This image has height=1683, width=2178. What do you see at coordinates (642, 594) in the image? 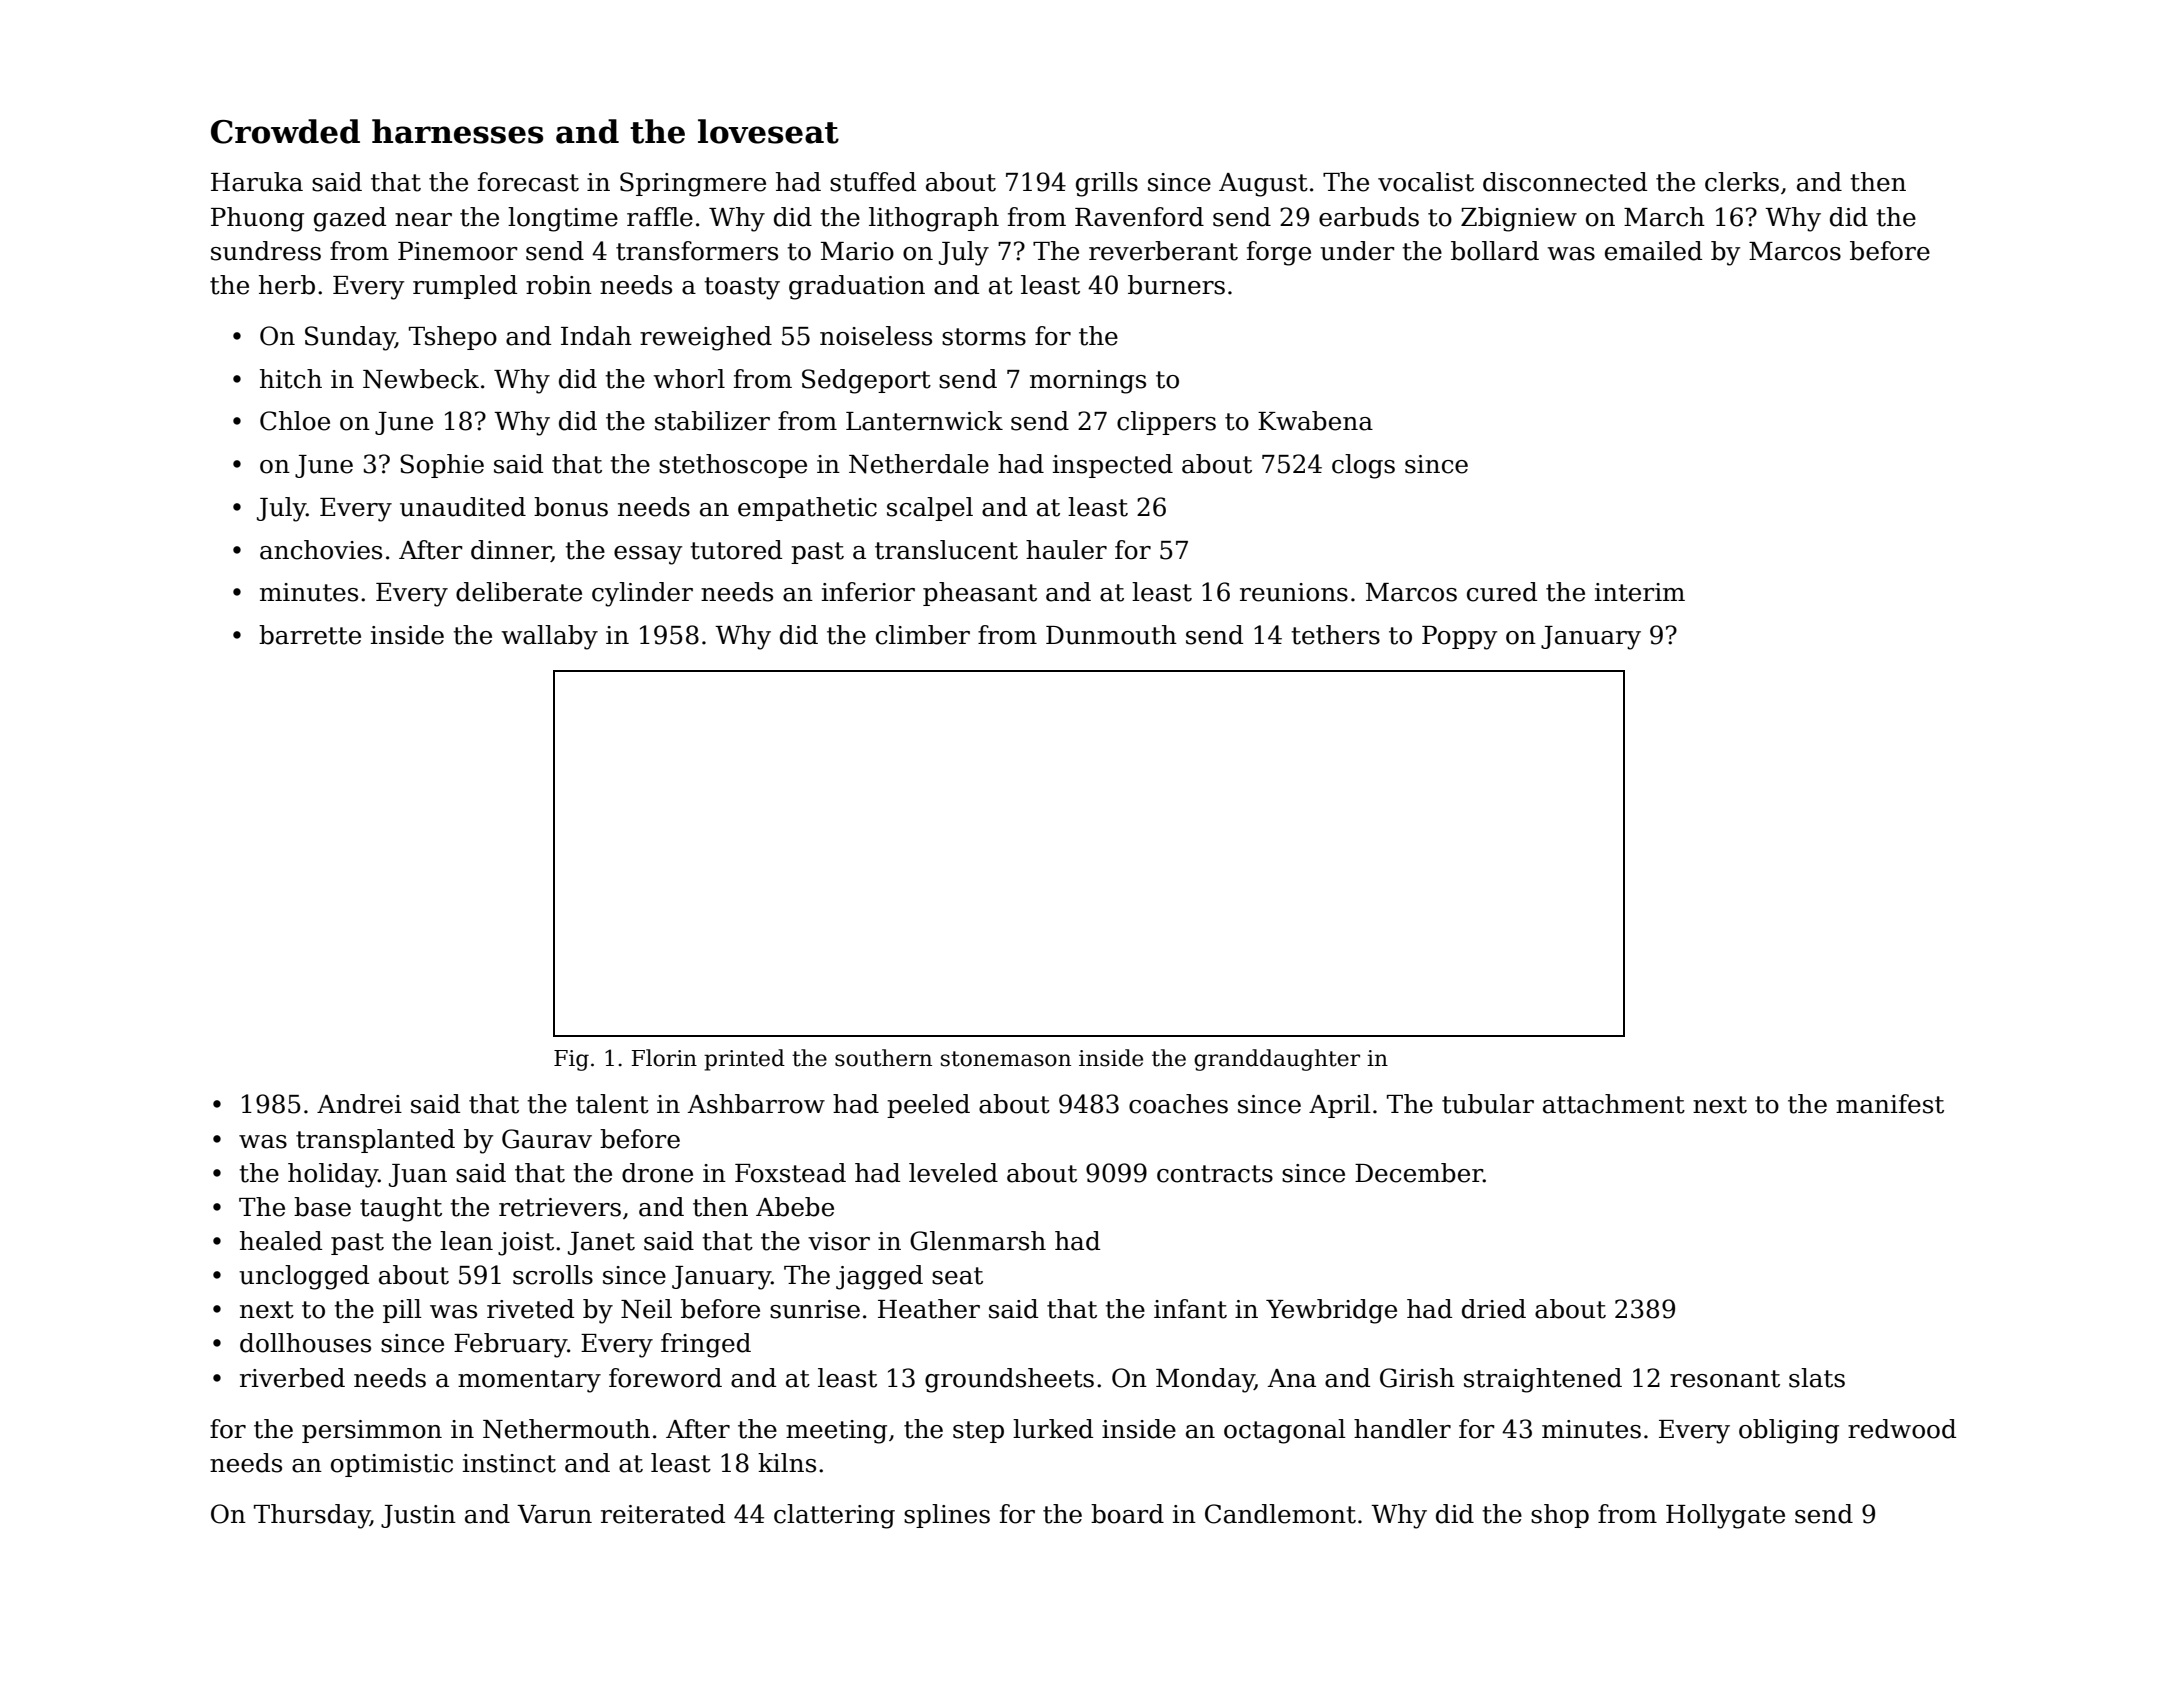
I see `cylinder` at bounding box center [642, 594].
